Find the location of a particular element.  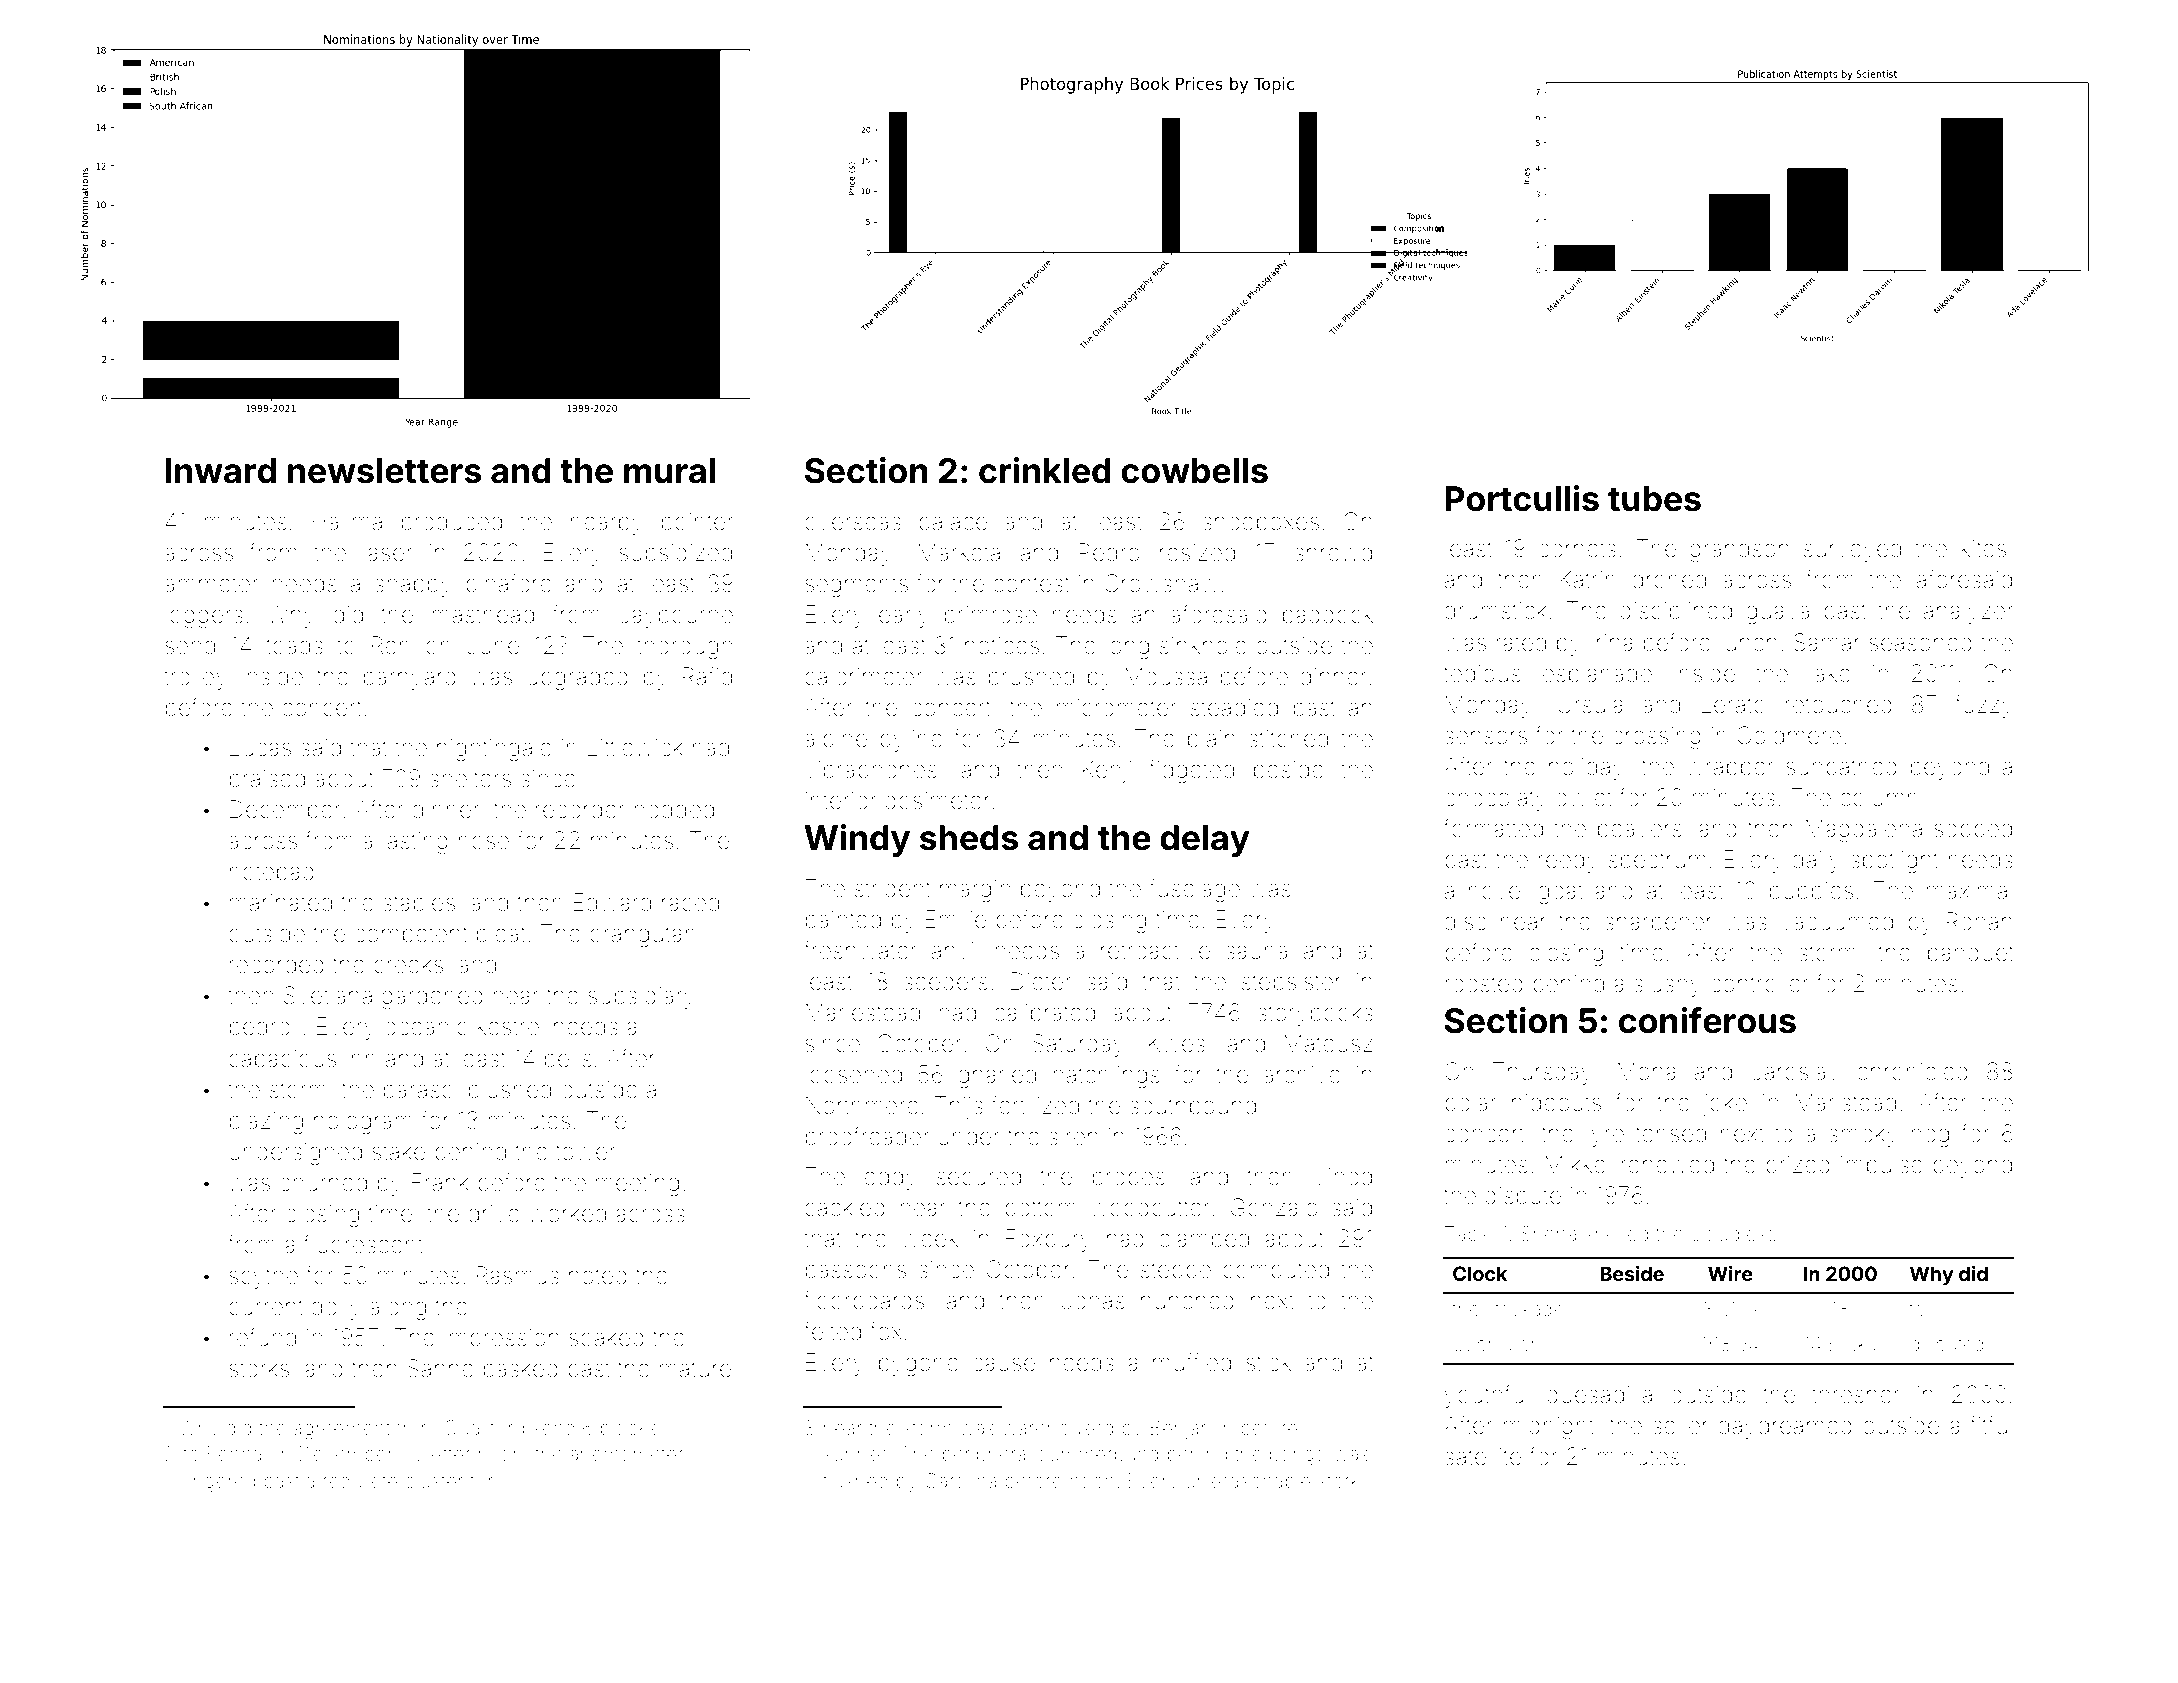

Portcullis is located at coordinates (1522, 498).
